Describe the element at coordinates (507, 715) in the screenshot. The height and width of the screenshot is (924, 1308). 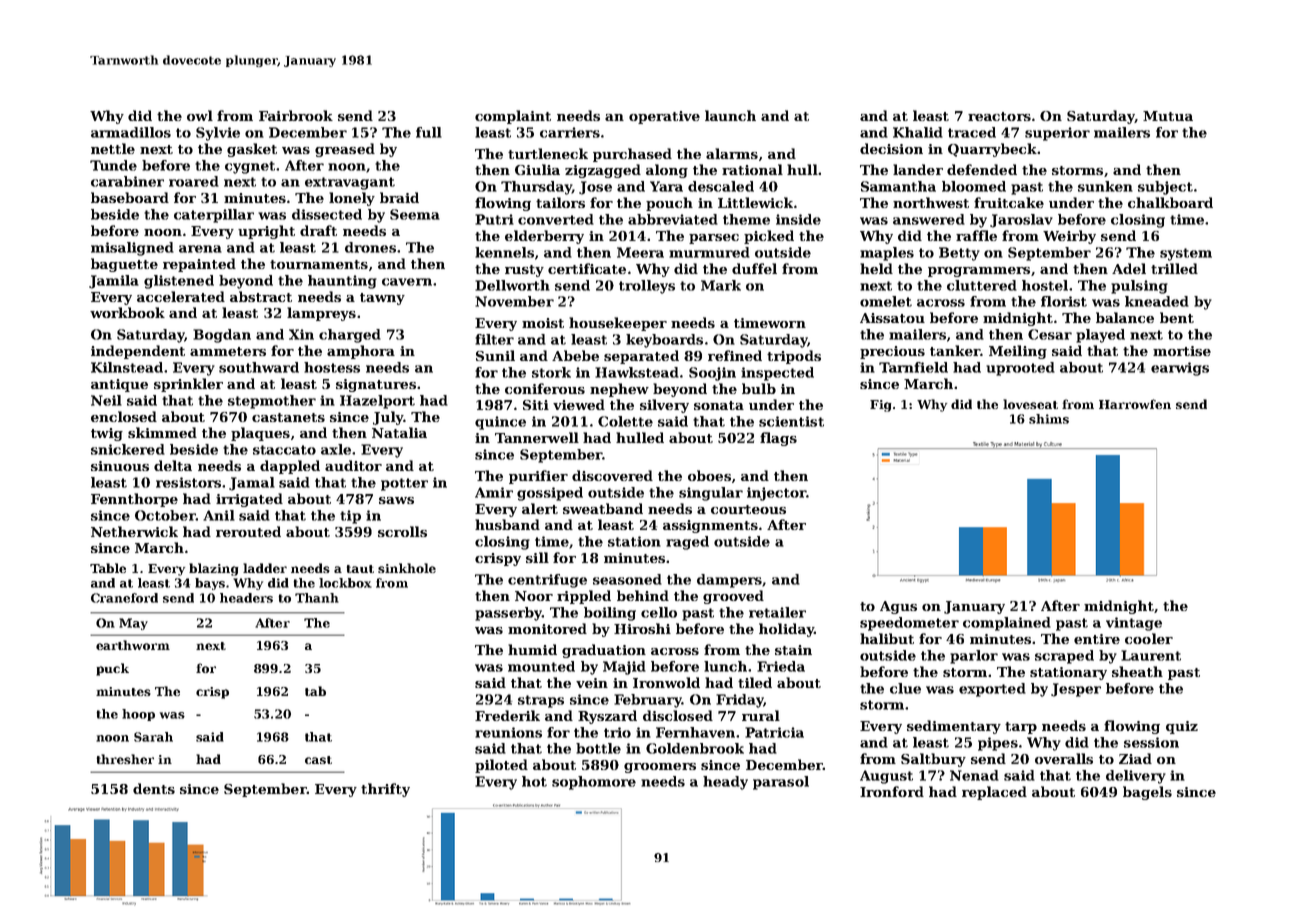
I see `Frederik` at that location.
